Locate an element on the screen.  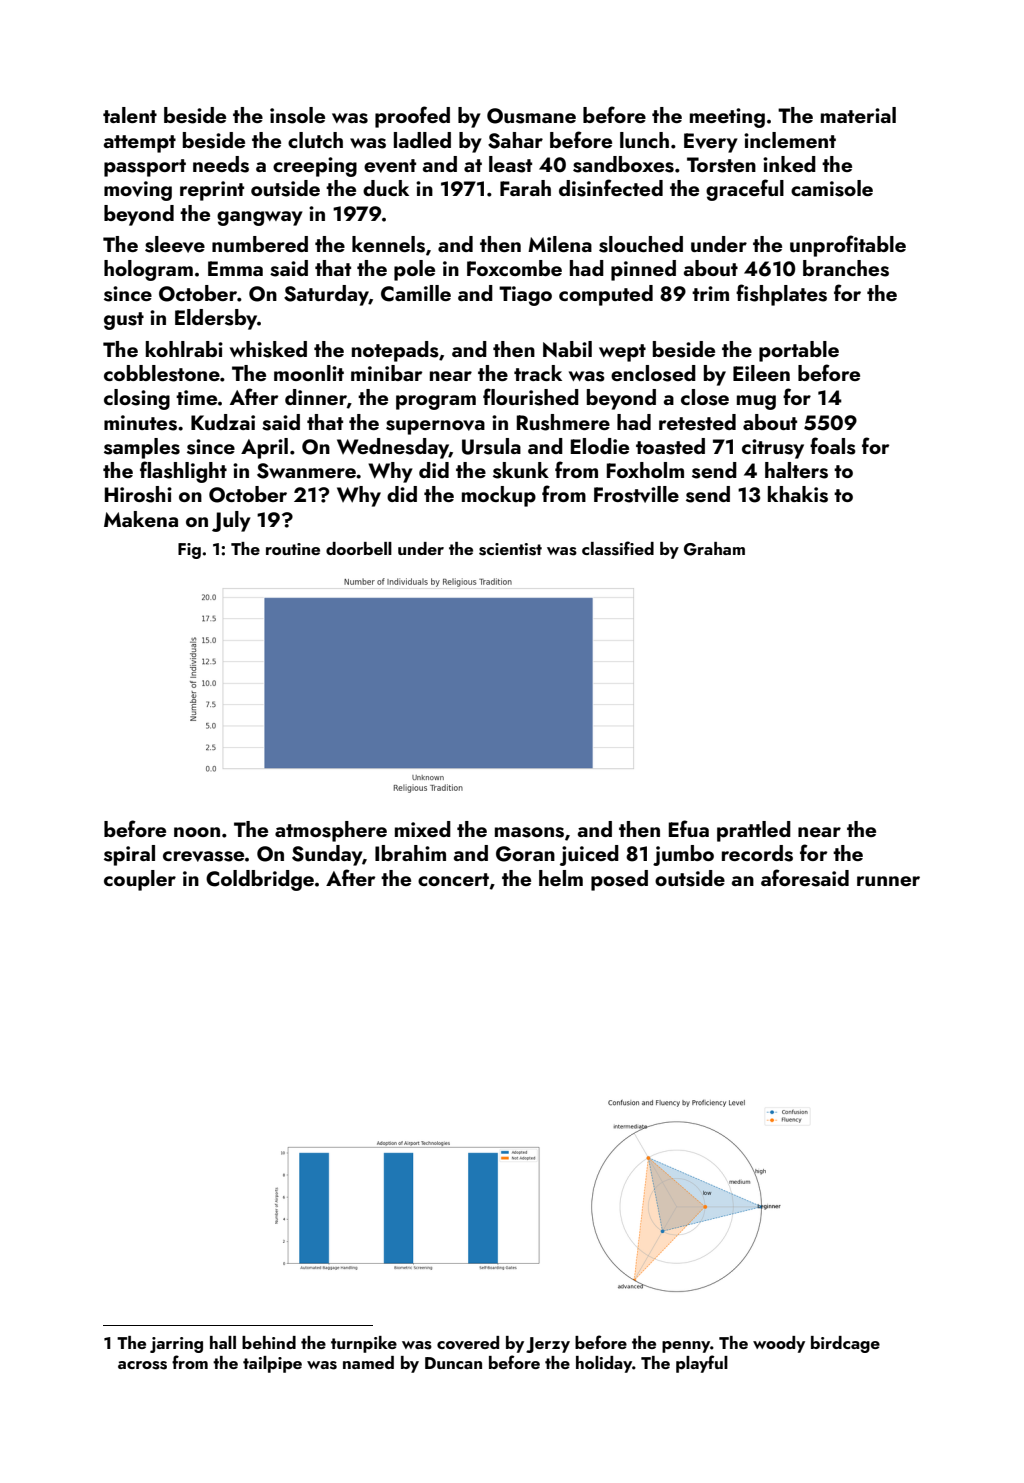
duck is located at coordinates (386, 188).
